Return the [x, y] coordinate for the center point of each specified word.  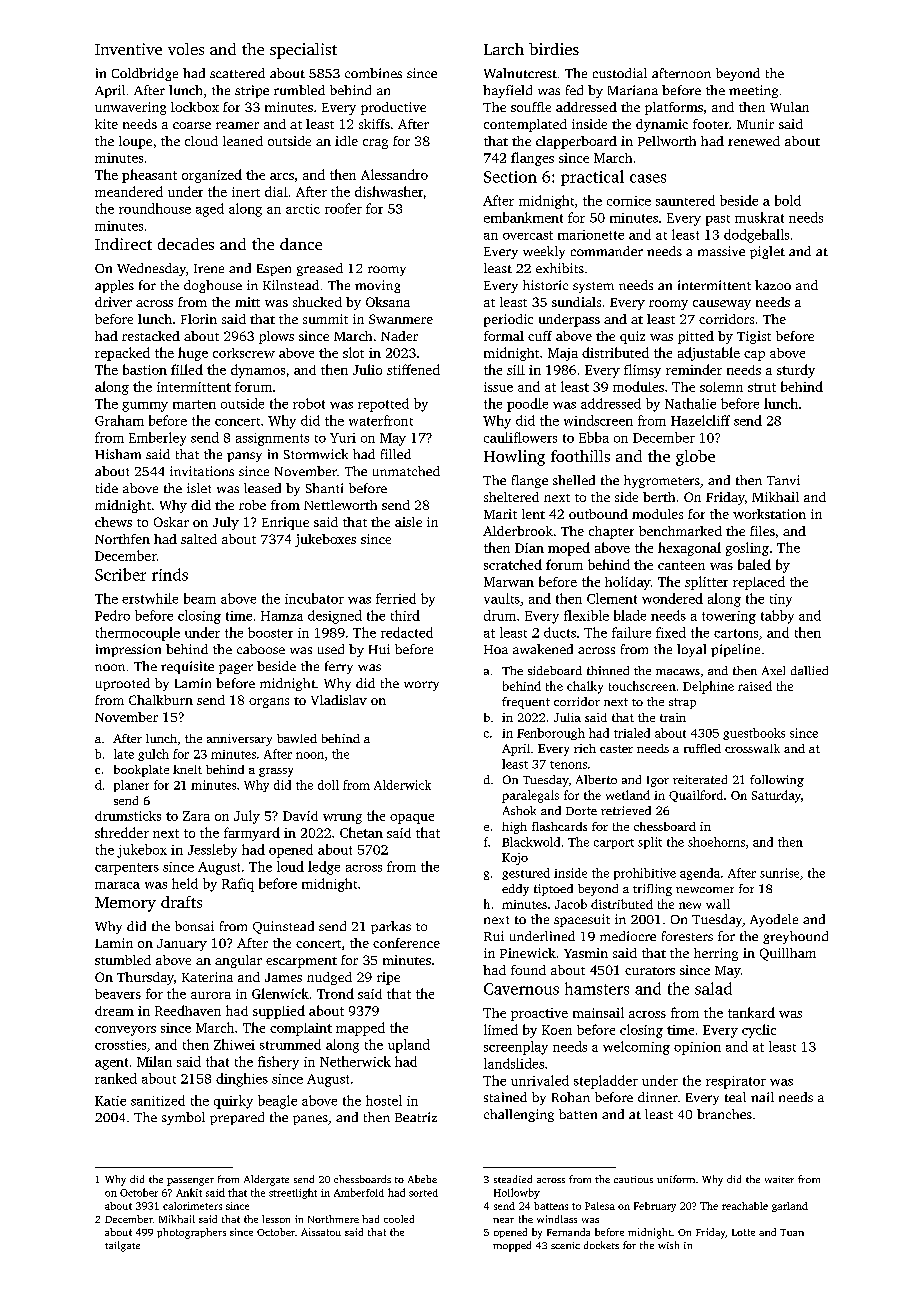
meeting [753, 91]
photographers [191, 1233]
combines [373, 73]
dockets [601, 1245]
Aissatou [321, 1232]
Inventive [128, 49]
